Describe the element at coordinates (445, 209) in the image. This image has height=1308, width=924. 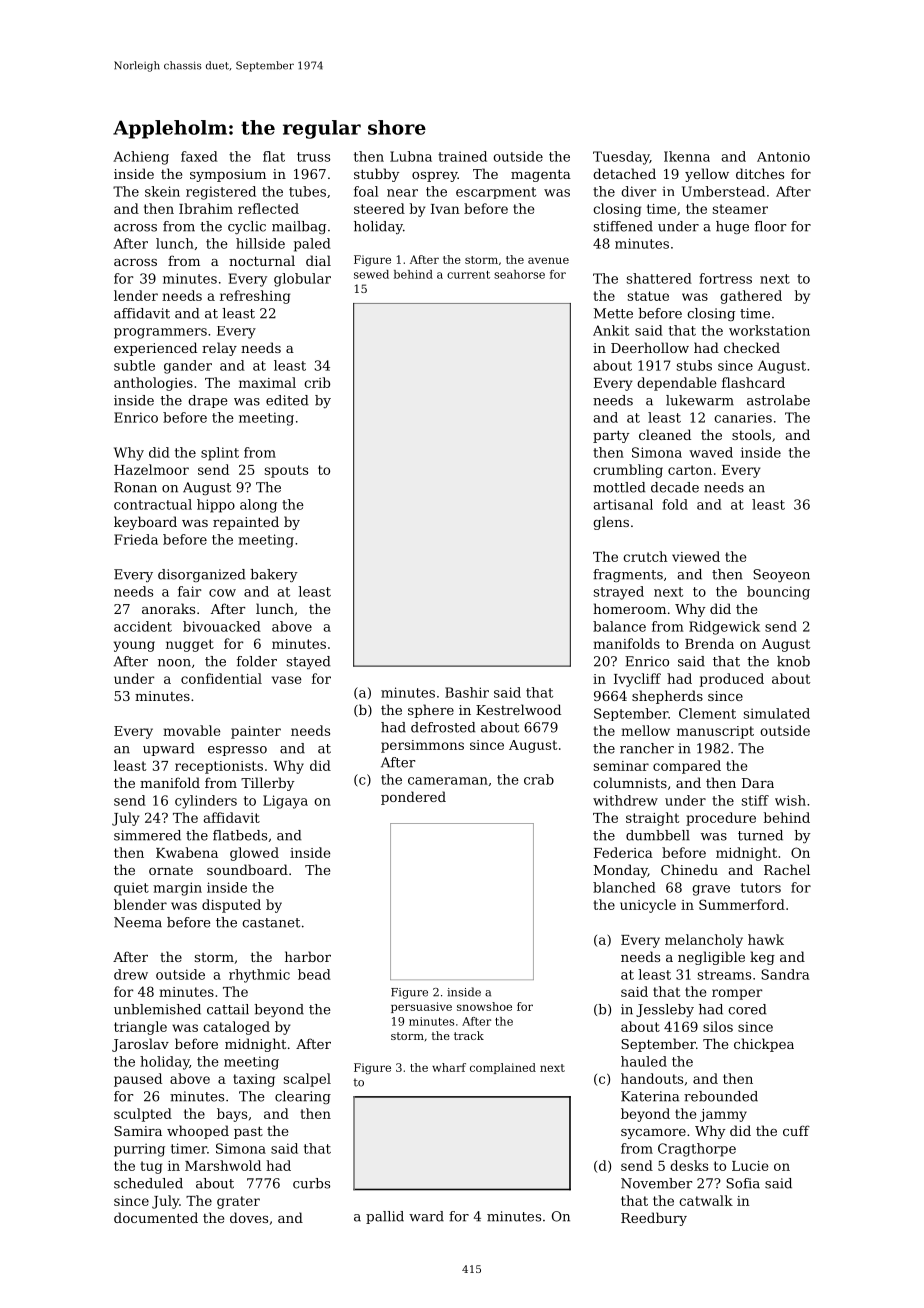
I see `Ivan` at that location.
